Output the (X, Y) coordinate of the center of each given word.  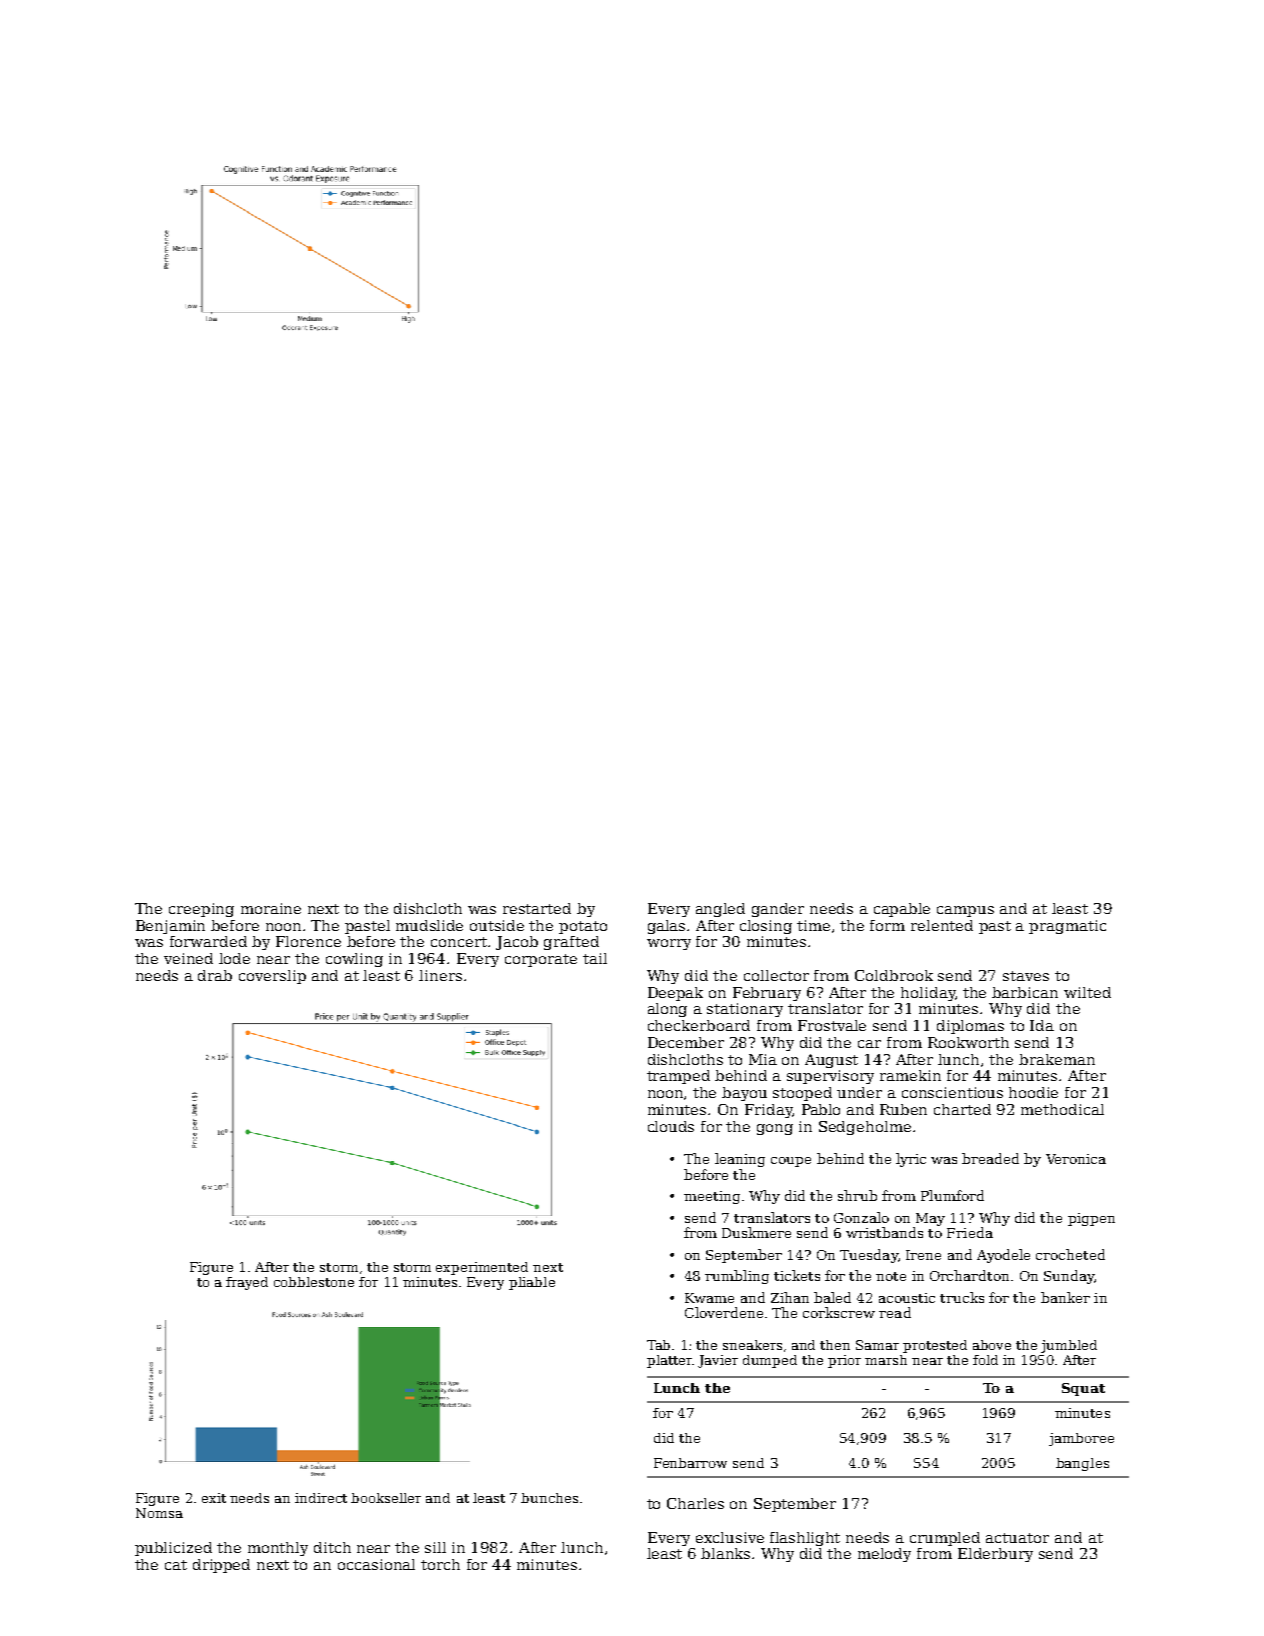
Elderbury (995, 1555)
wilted (1087, 992)
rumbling (737, 1277)
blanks (725, 1553)
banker (1065, 1297)
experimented (482, 1268)
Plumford (952, 1195)
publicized (173, 1549)
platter (670, 1361)
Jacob (517, 943)
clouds (671, 1126)
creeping (201, 910)
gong (775, 1129)
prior (844, 1361)
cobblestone (314, 1282)
